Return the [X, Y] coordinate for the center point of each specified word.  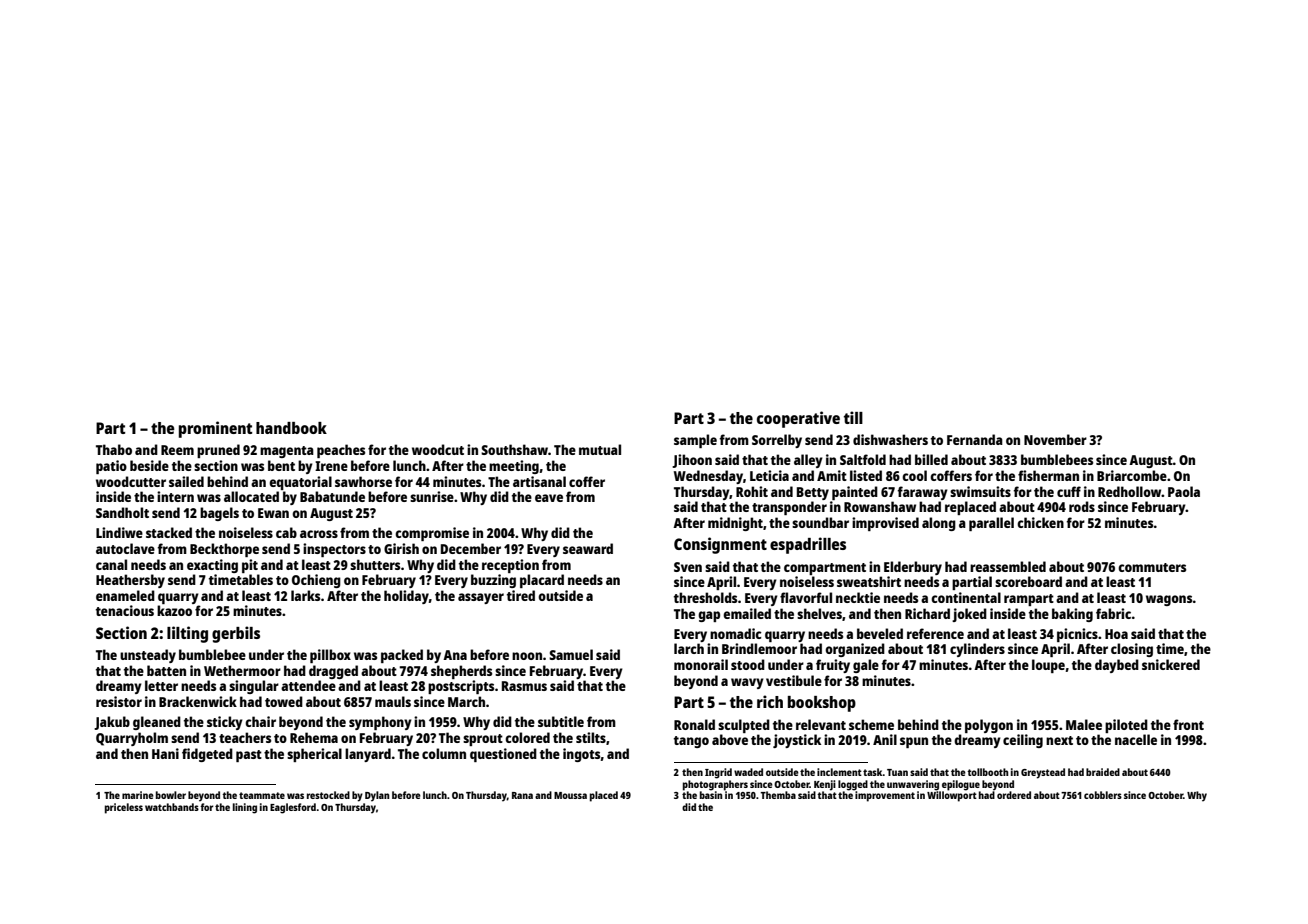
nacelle [1136, 739]
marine [138, 795]
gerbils [236, 634]
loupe [1048, 666]
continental [966, 597]
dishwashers [890, 439]
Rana [522, 795]
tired [521, 595]
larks [305, 595]
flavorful [806, 597]
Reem [177, 450]
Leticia [769, 475]
